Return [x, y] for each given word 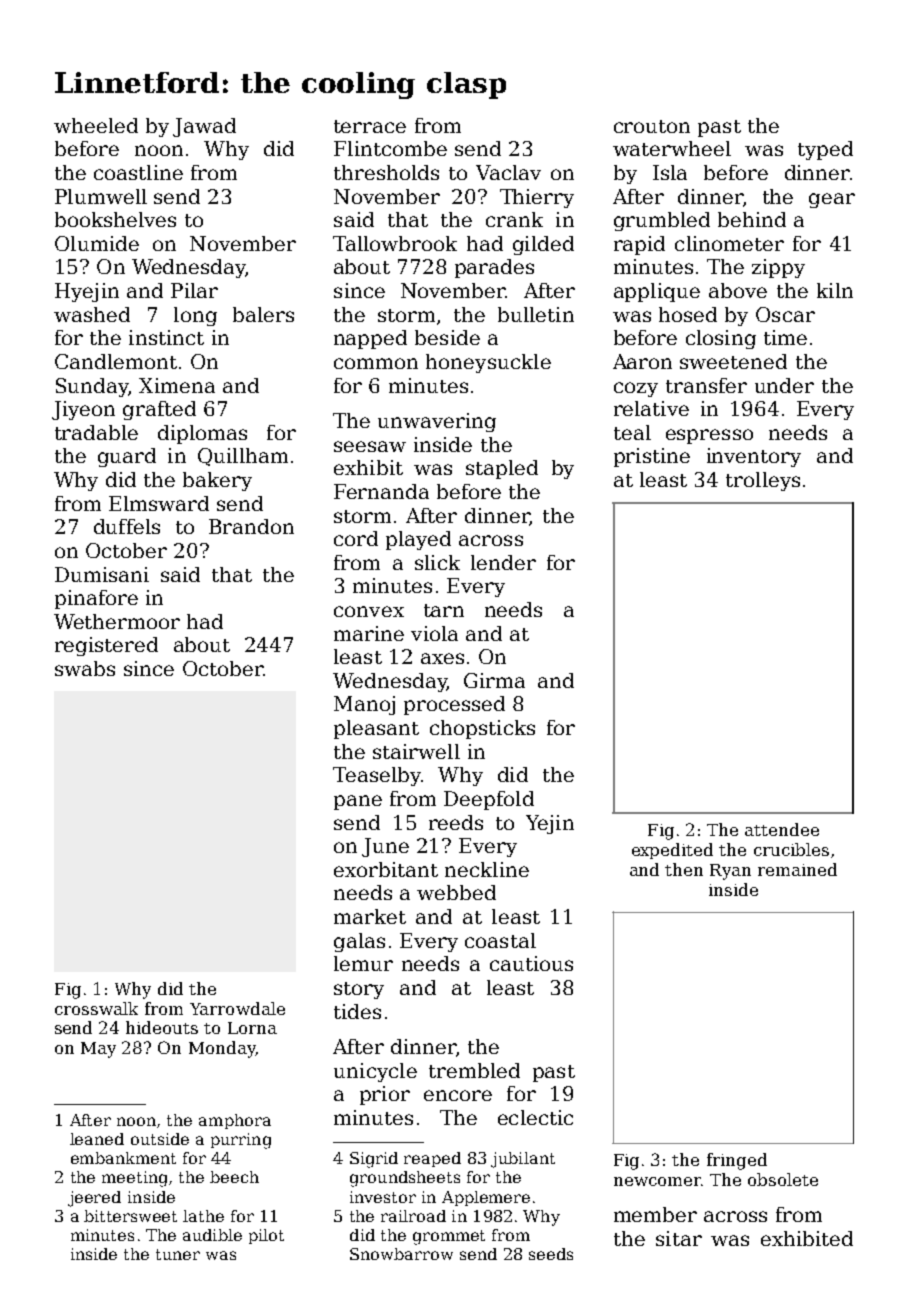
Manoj [364, 705]
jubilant [523, 1160]
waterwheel [672, 148]
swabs [85, 668]
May [98, 1050]
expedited [672, 851]
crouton [652, 126]
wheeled [96, 125]
